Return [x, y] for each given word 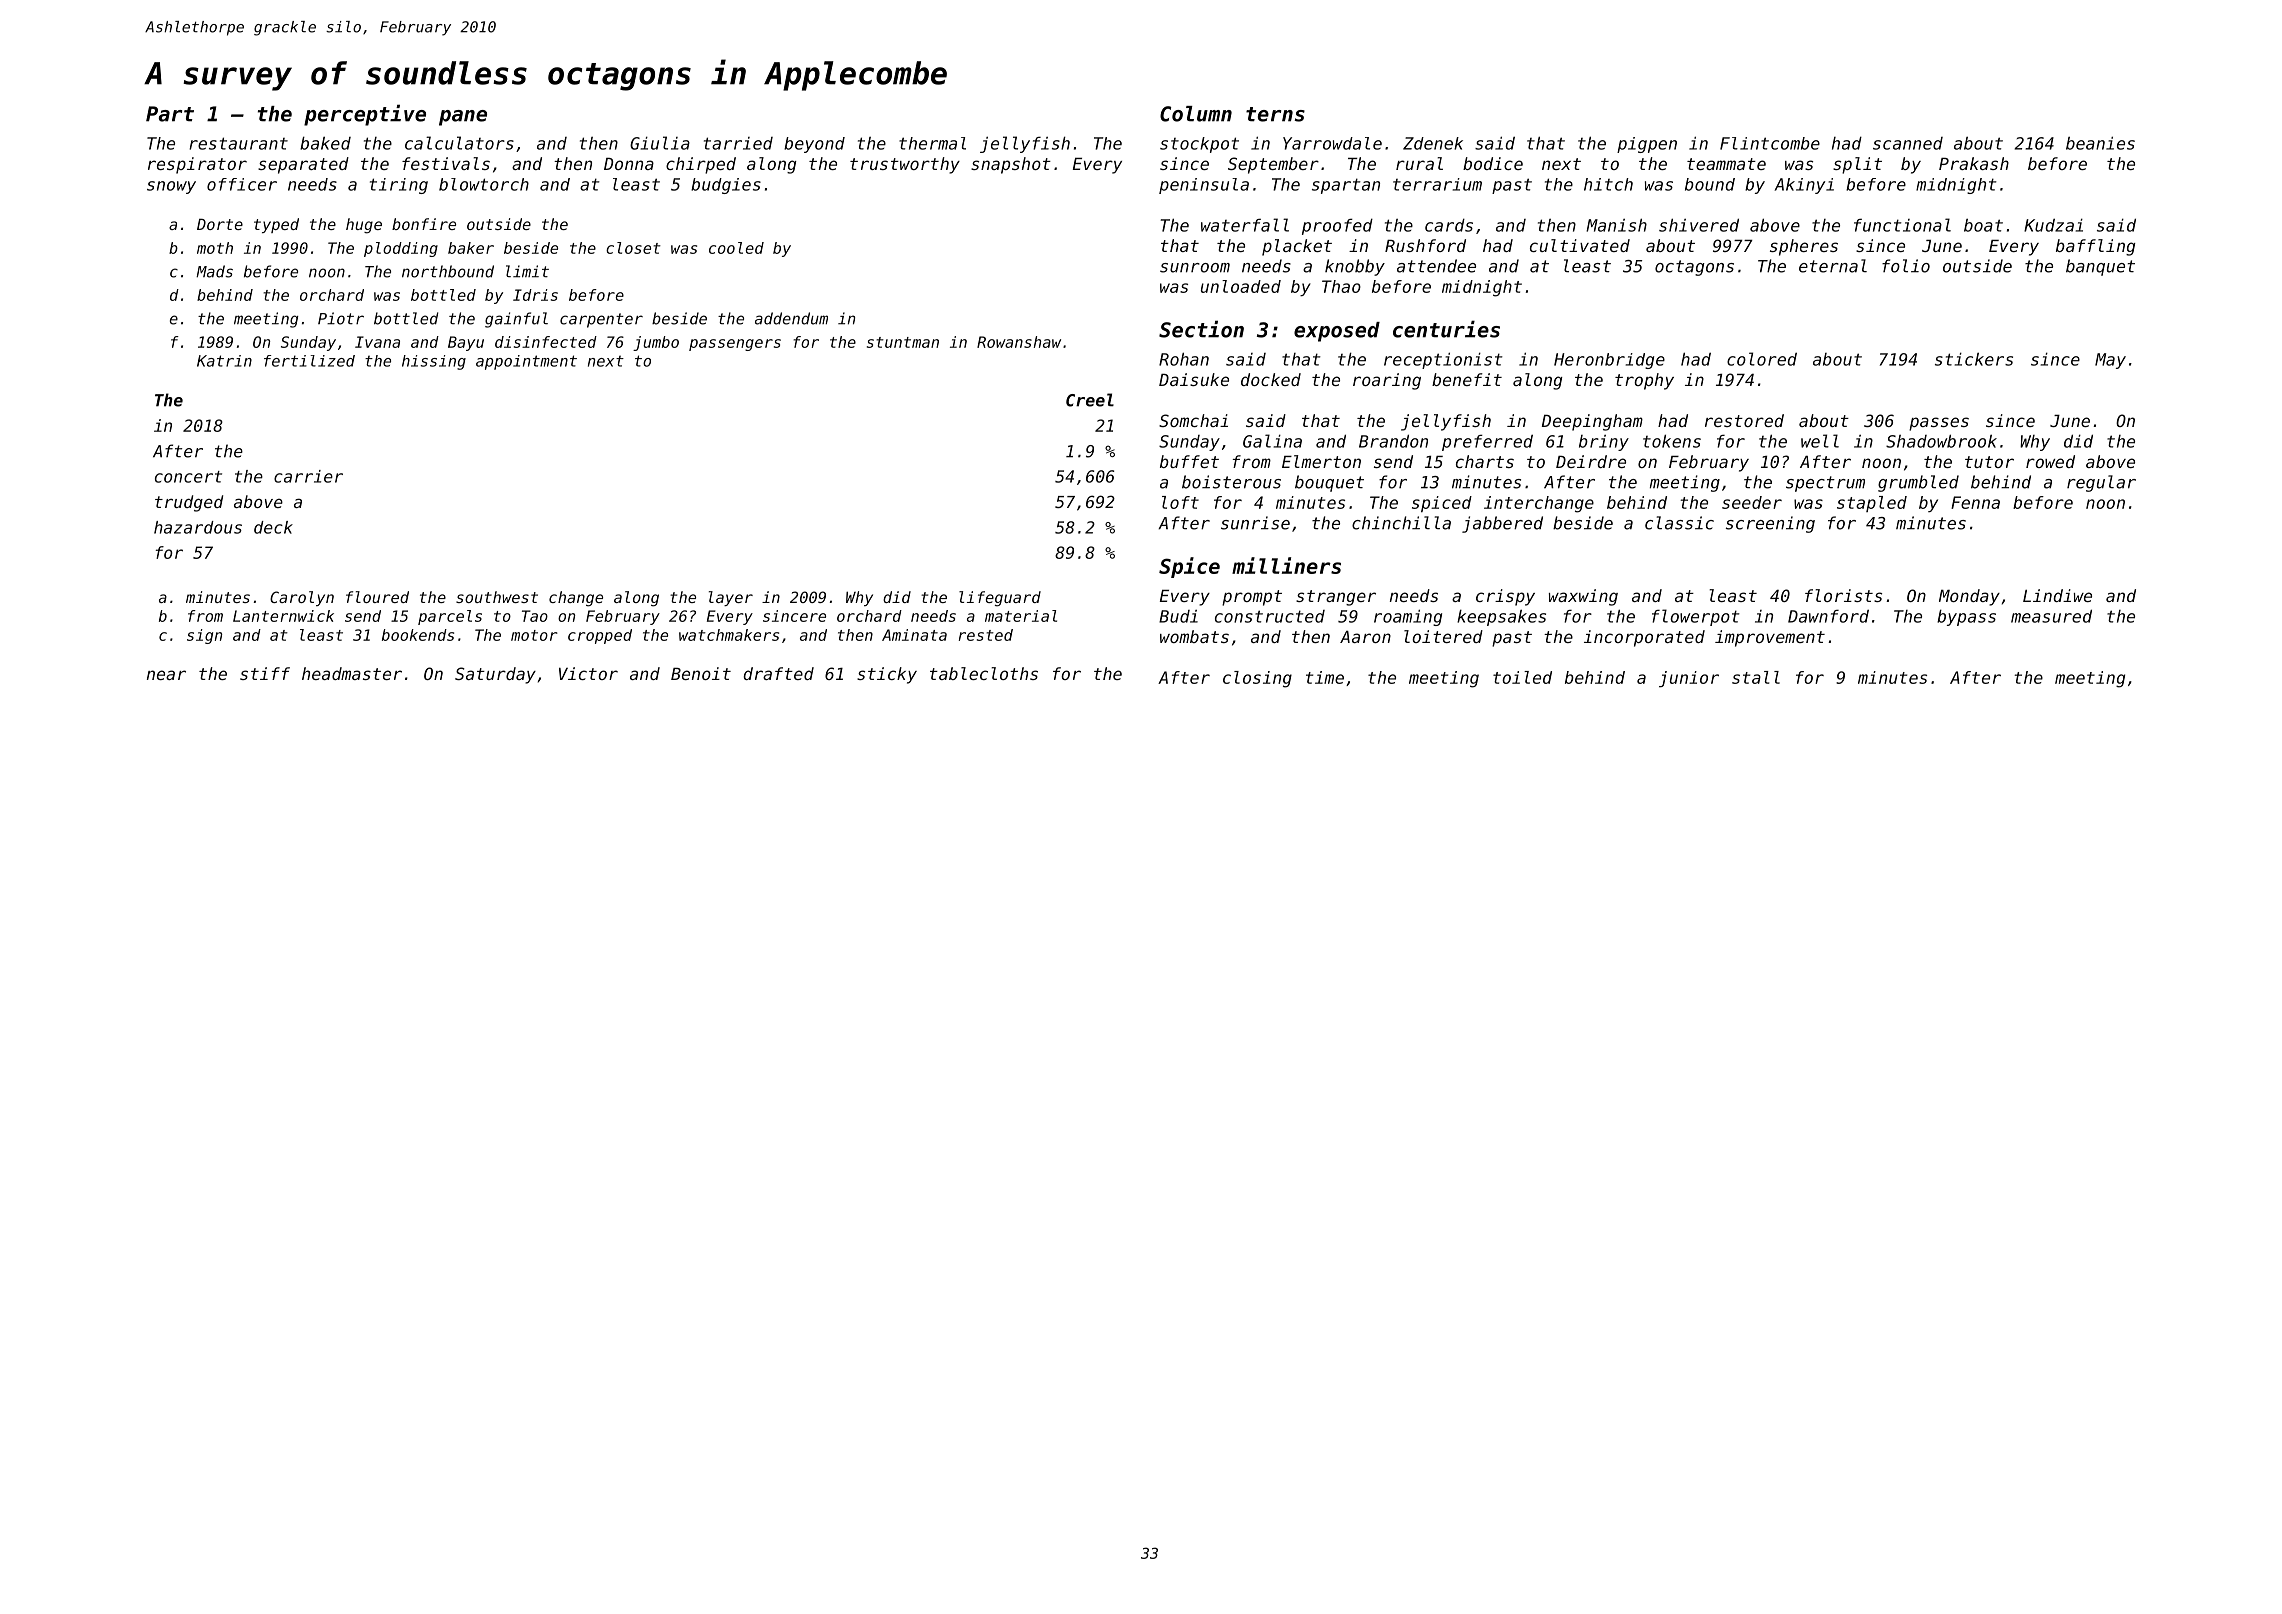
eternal [1833, 266]
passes [1939, 424]
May [2110, 361]
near [166, 675]
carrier [308, 476]
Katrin [224, 361]
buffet [1189, 461]
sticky [887, 675]
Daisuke [1194, 379]
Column [1196, 114]
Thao [1341, 286]
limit [527, 271]
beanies [2100, 143]
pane [463, 118]
